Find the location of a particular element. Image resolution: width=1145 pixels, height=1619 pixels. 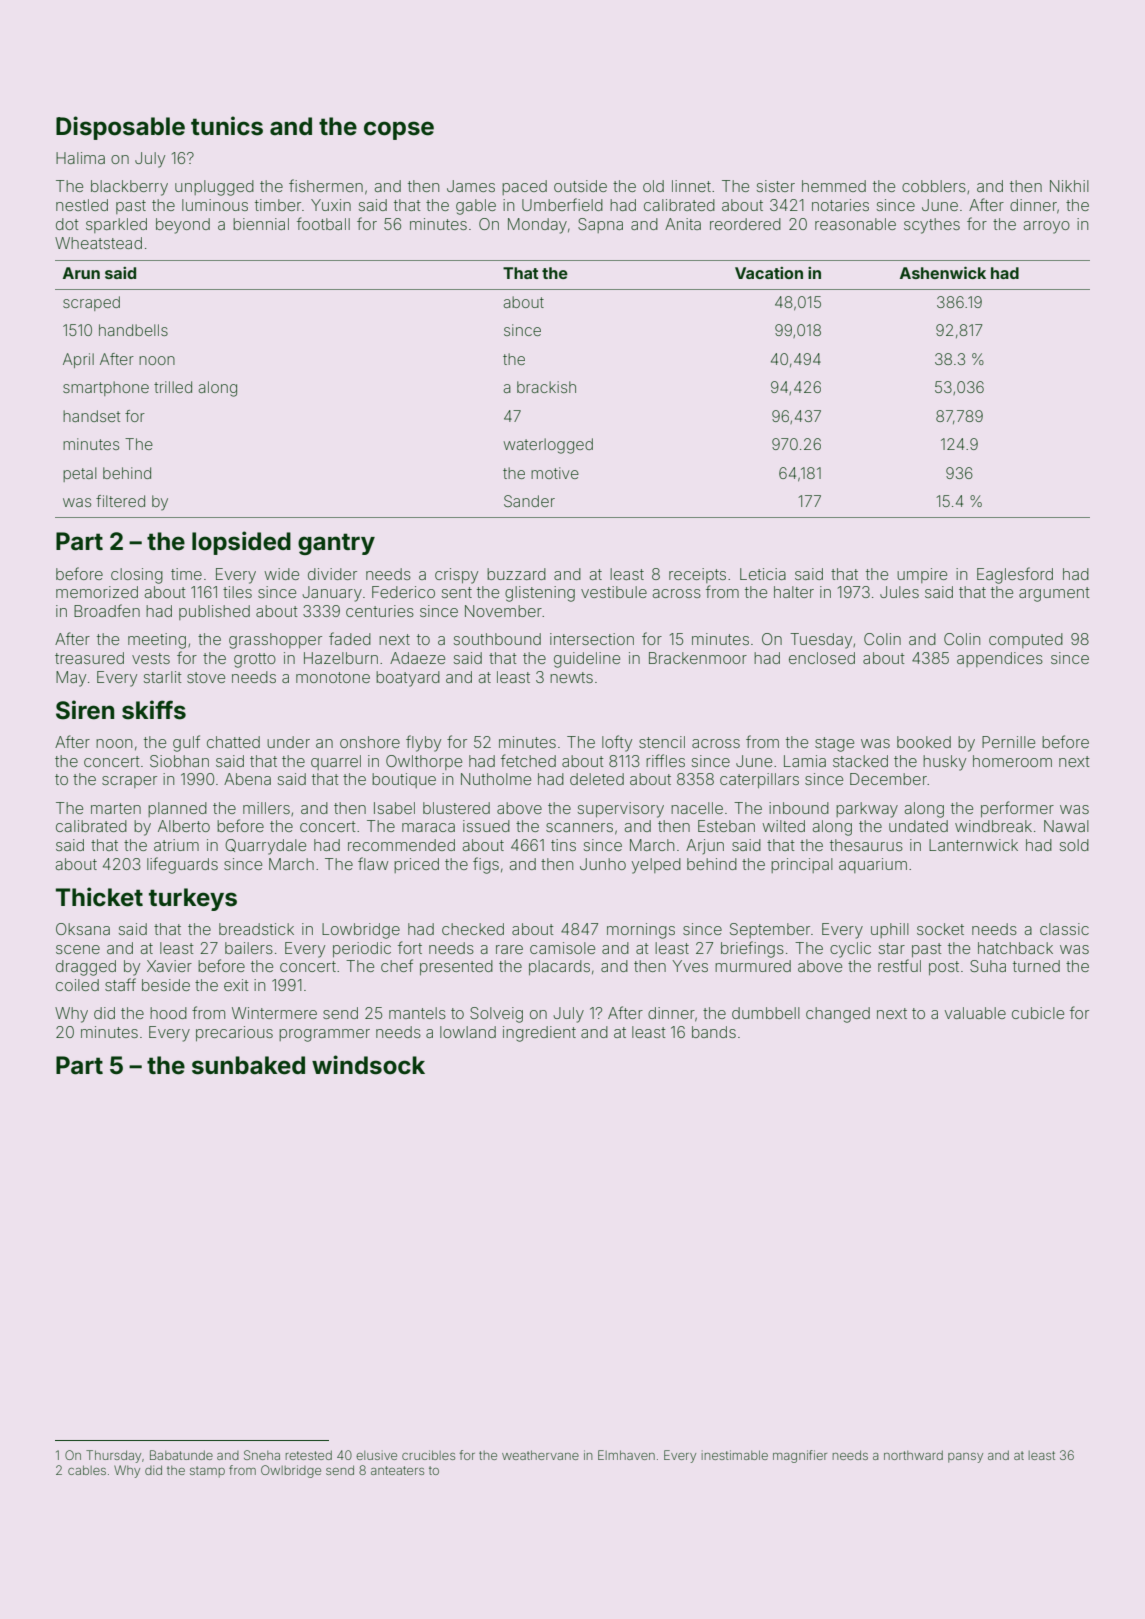

brackish is located at coordinates (546, 387).
